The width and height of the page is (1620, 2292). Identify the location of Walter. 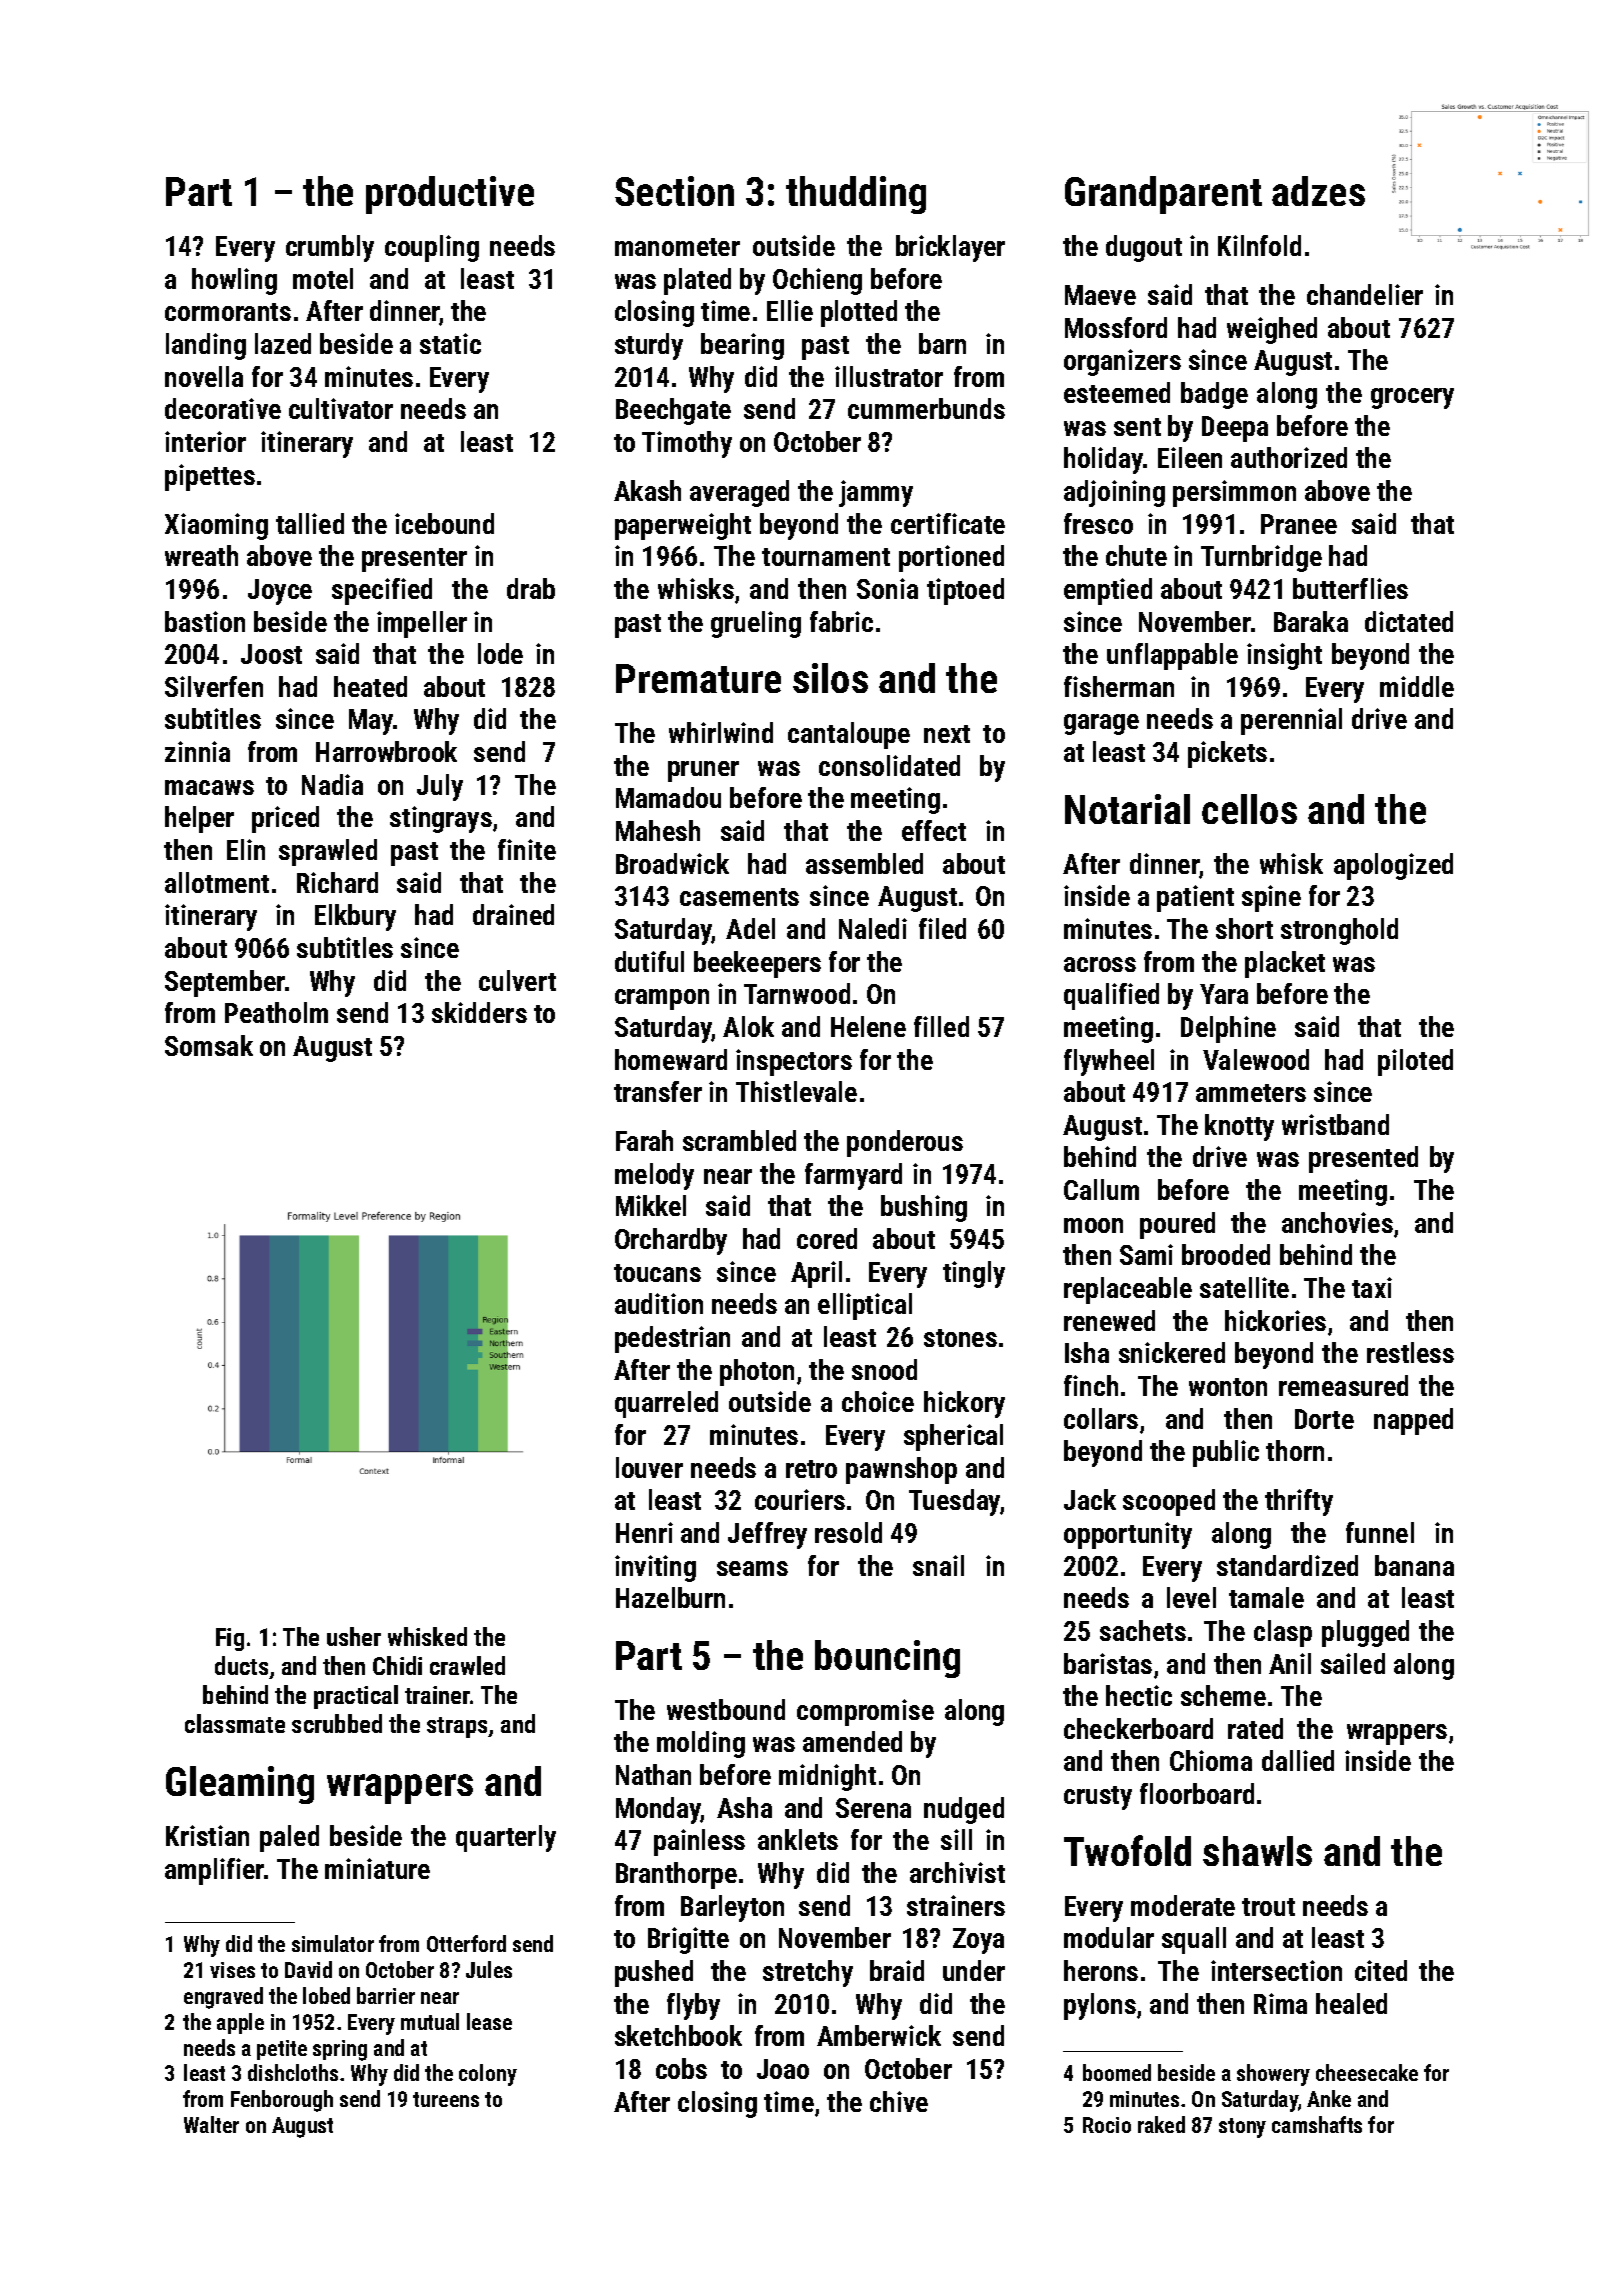
(211, 2124).
